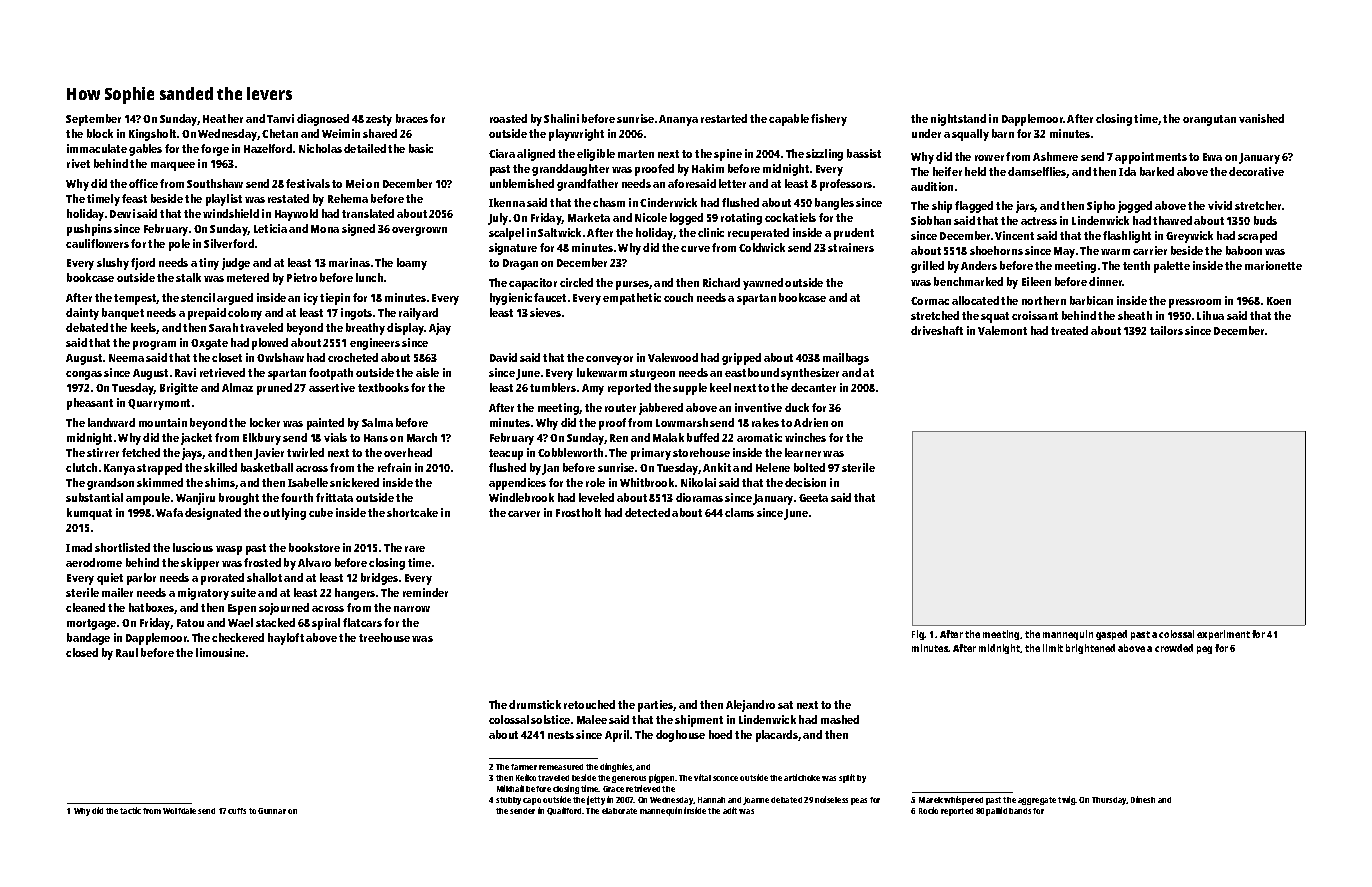 The width and height of the image is (1372, 887). I want to click on mashed, so click(840, 719).
